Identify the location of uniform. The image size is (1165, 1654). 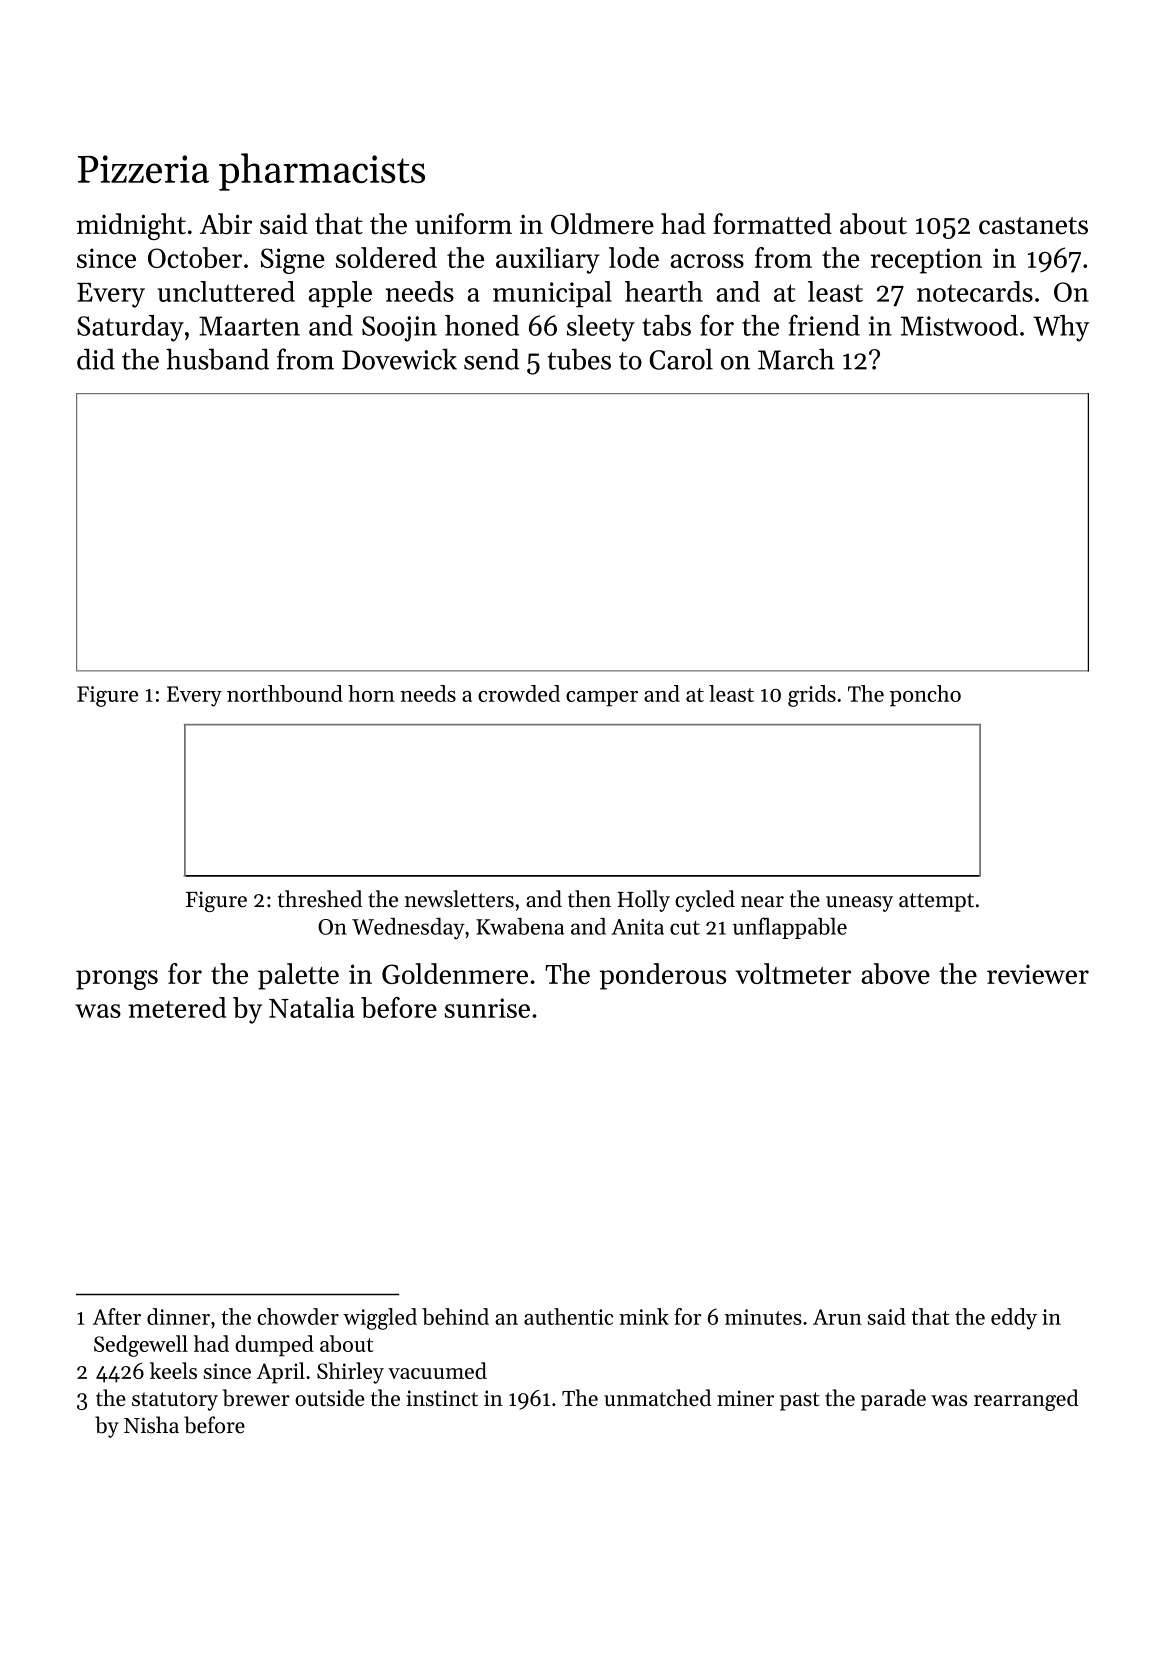
(463, 223).
